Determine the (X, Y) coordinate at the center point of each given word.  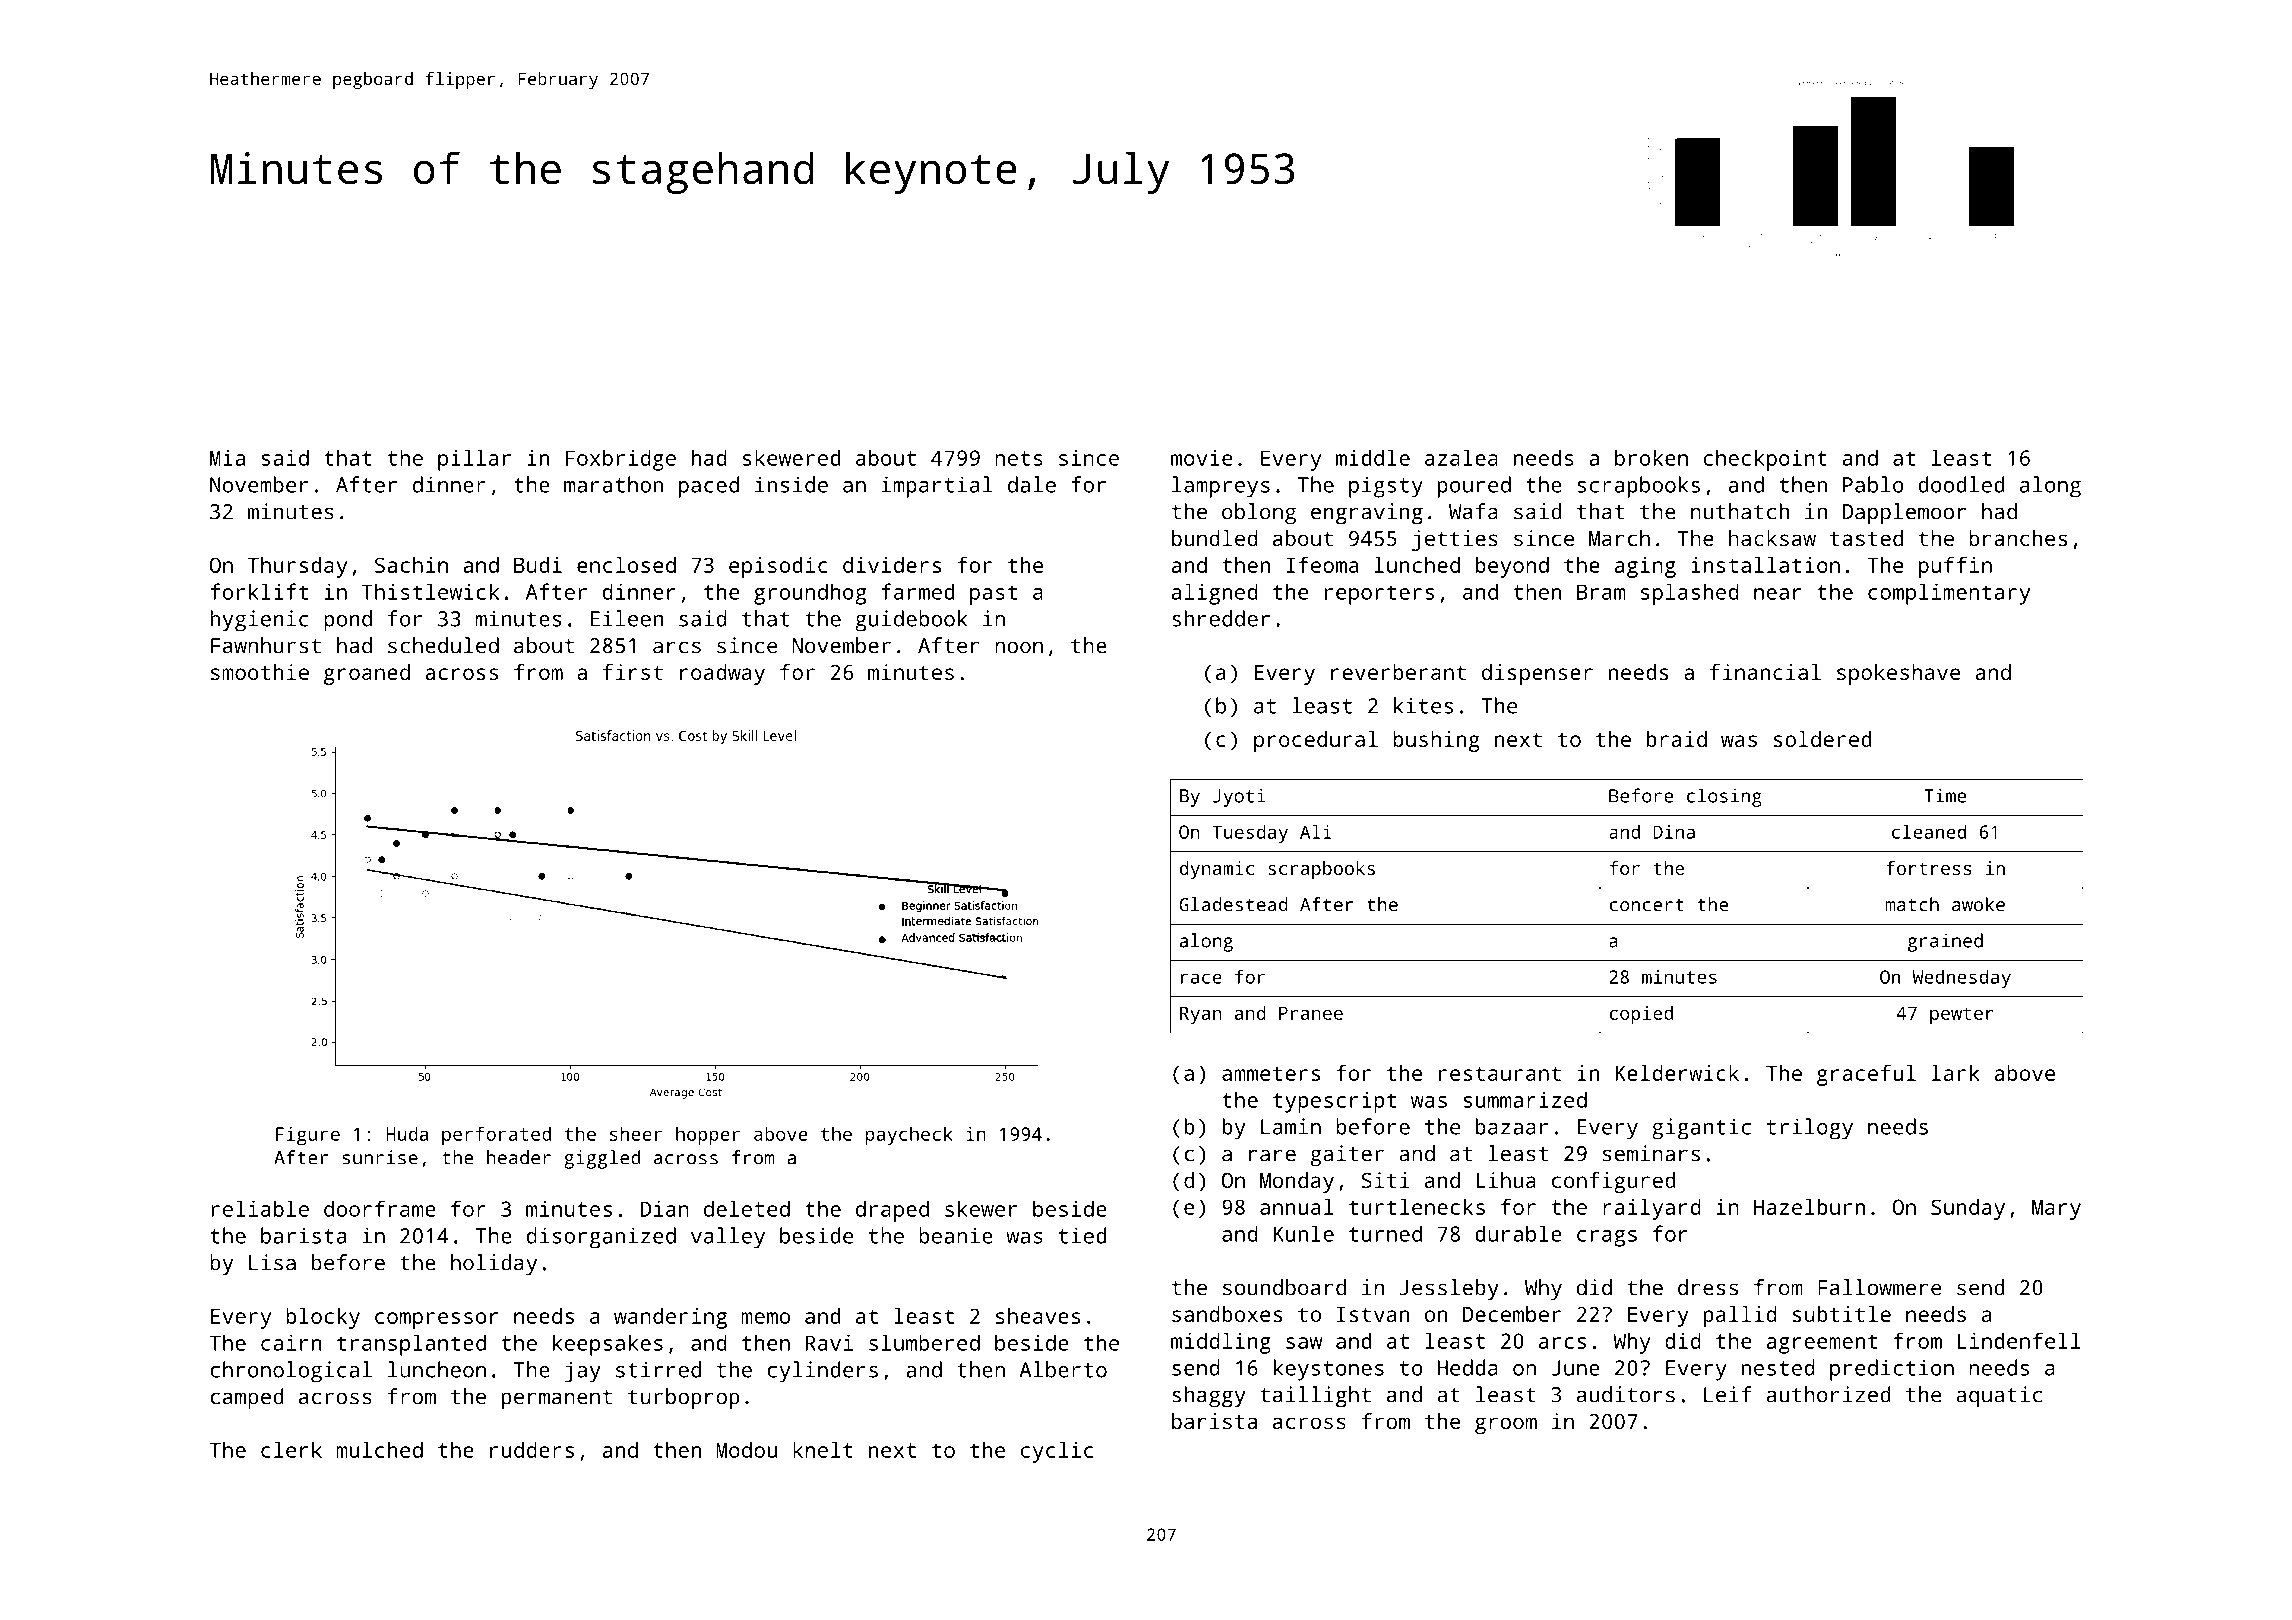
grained (1945, 942)
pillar (474, 460)
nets (1019, 458)
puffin (1955, 567)
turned (1385, 1233)
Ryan (1201, 1015)
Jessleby (1449, 1289)
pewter (1962, 1015)
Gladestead (1233, 904)
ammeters (1271, 1073)
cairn (291, 1342)
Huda (407, 1133)
